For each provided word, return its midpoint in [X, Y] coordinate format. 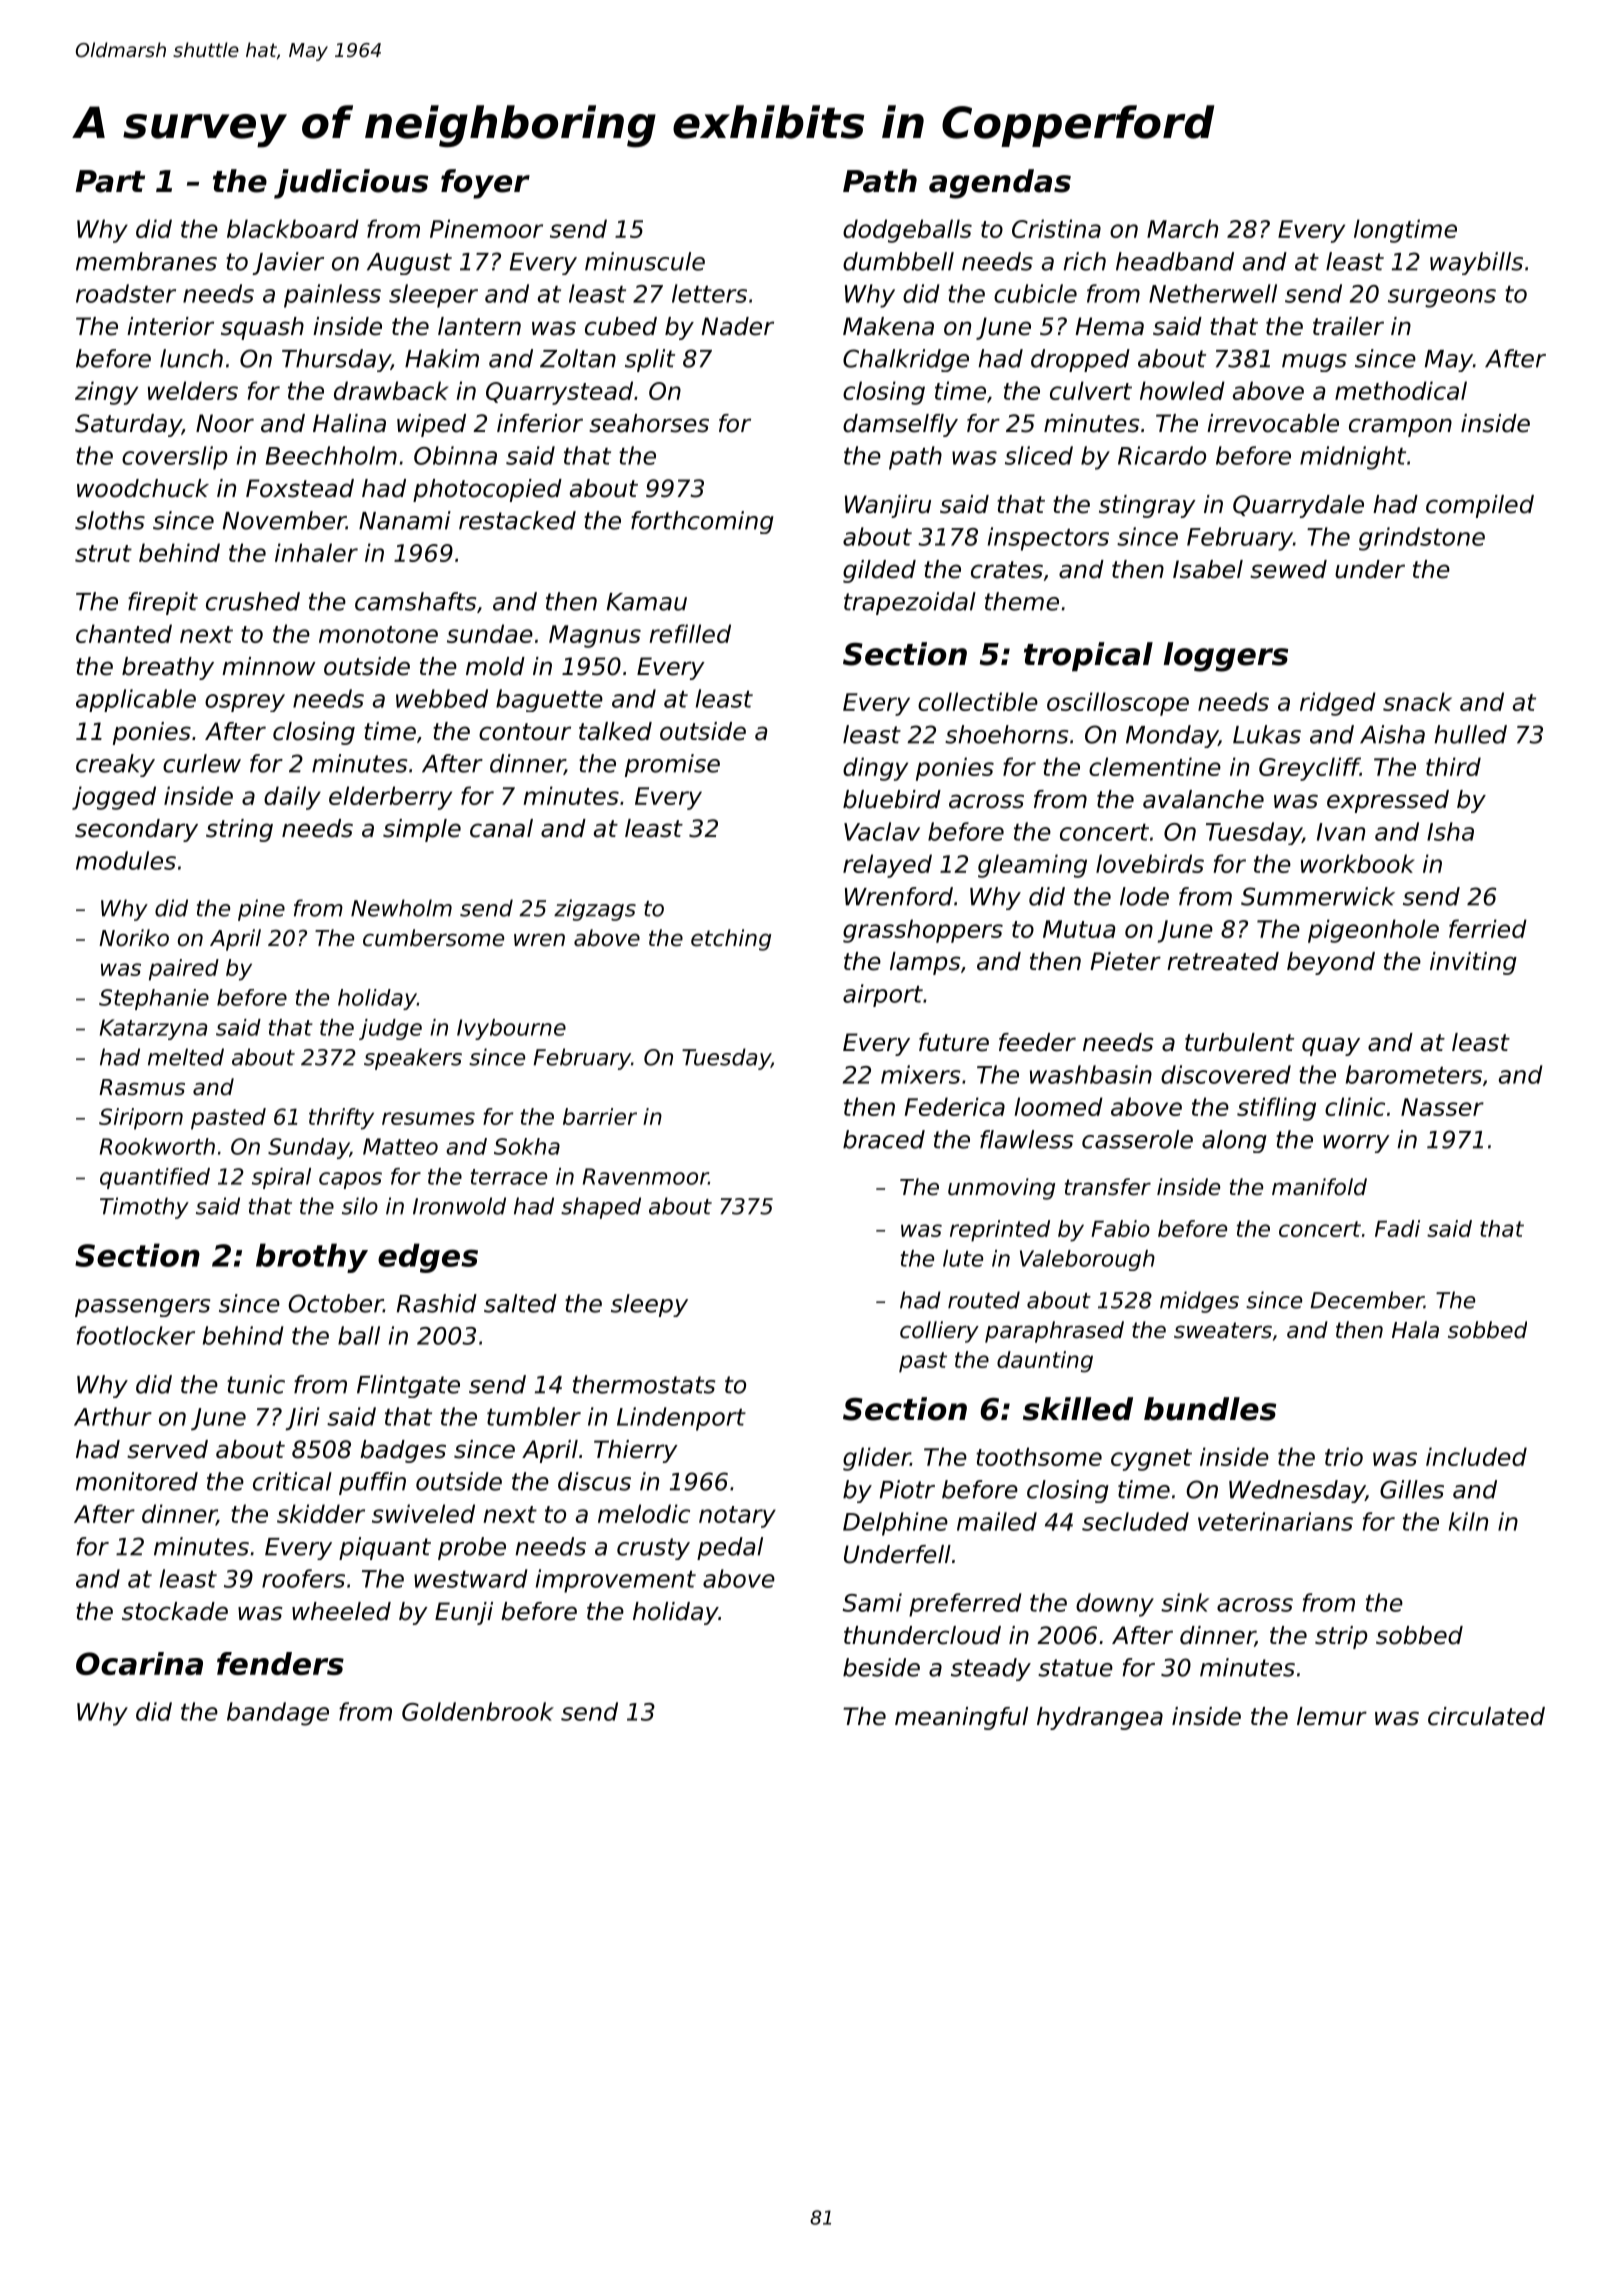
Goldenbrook [478, 1711]
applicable [136, 700]
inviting [1473, 963]
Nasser [1442, 1107]
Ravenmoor [645, 1176]
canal [501, 828]
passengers [142, 1308]
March [1182, 228]
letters [709, 293]
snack [1417, 701]
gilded [879, 571]
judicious [351, 184]
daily [292, 798]
